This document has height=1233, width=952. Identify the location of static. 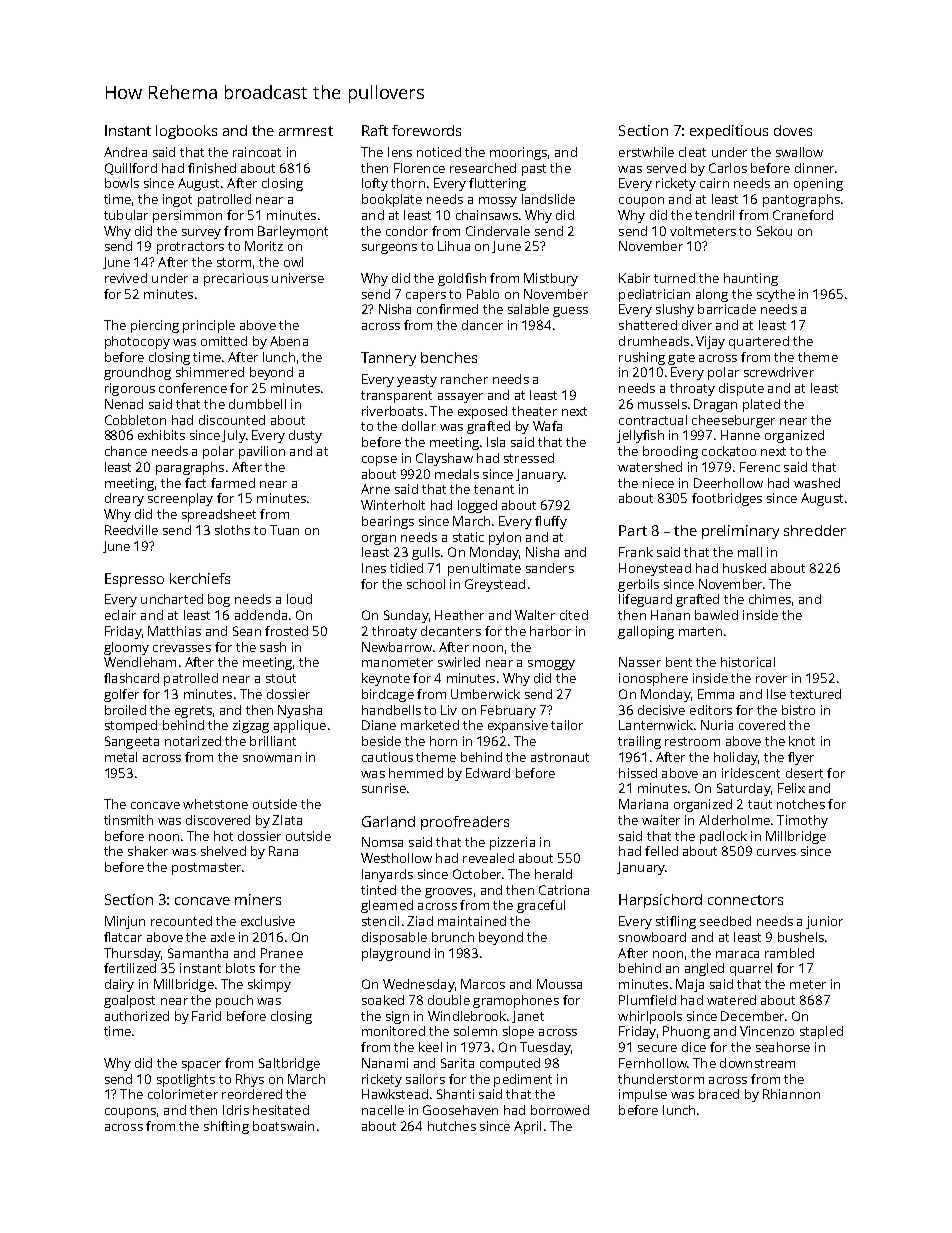
(468, 537).
